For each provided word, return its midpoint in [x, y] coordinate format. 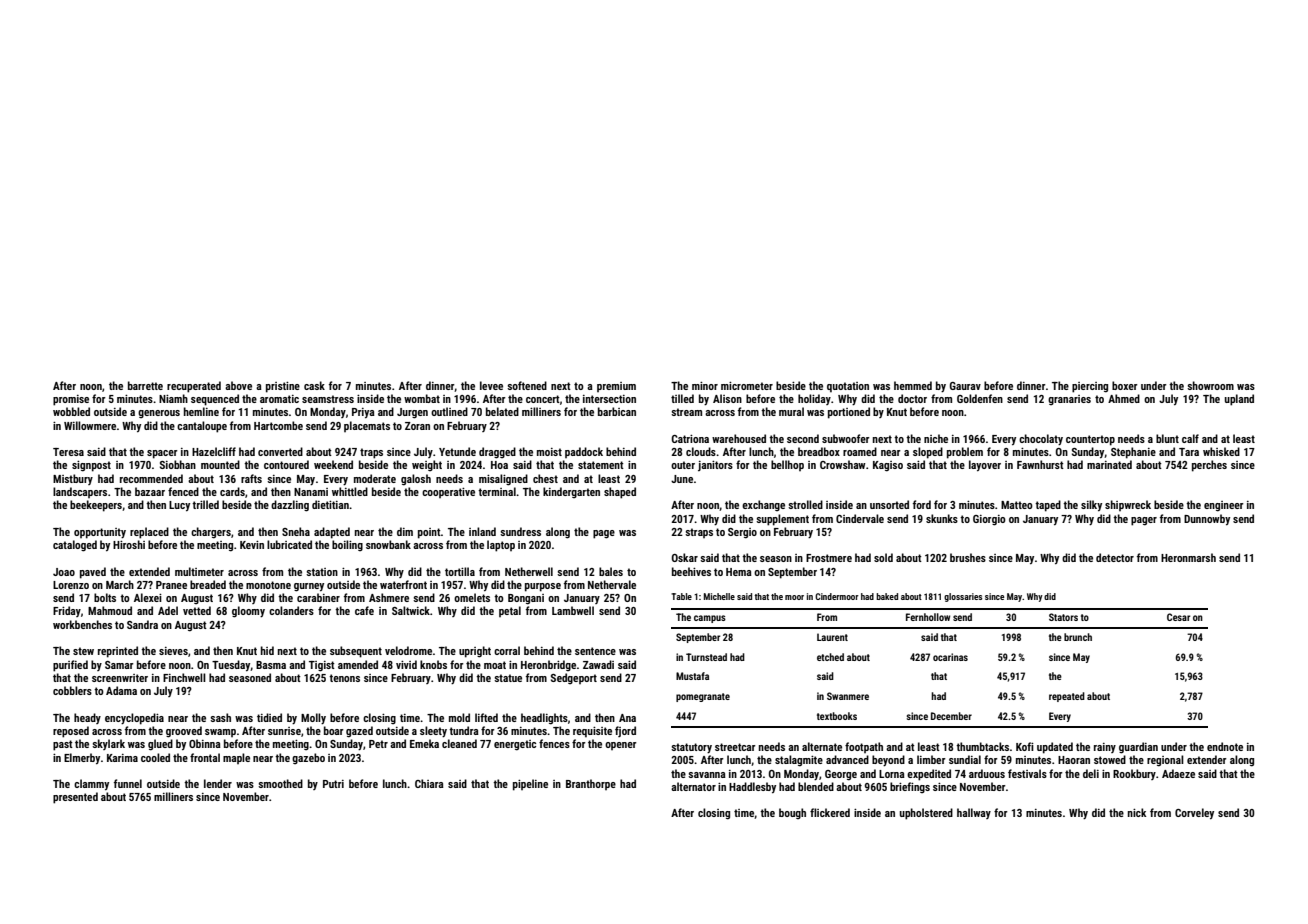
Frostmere [829, 558]
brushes [968, 557]
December [951, 716]
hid [267, 650]
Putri [333, 784]
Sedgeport [574, 678]
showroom [1210, 385]
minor [705, 386]
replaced [149, 533]
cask [314, 385]
